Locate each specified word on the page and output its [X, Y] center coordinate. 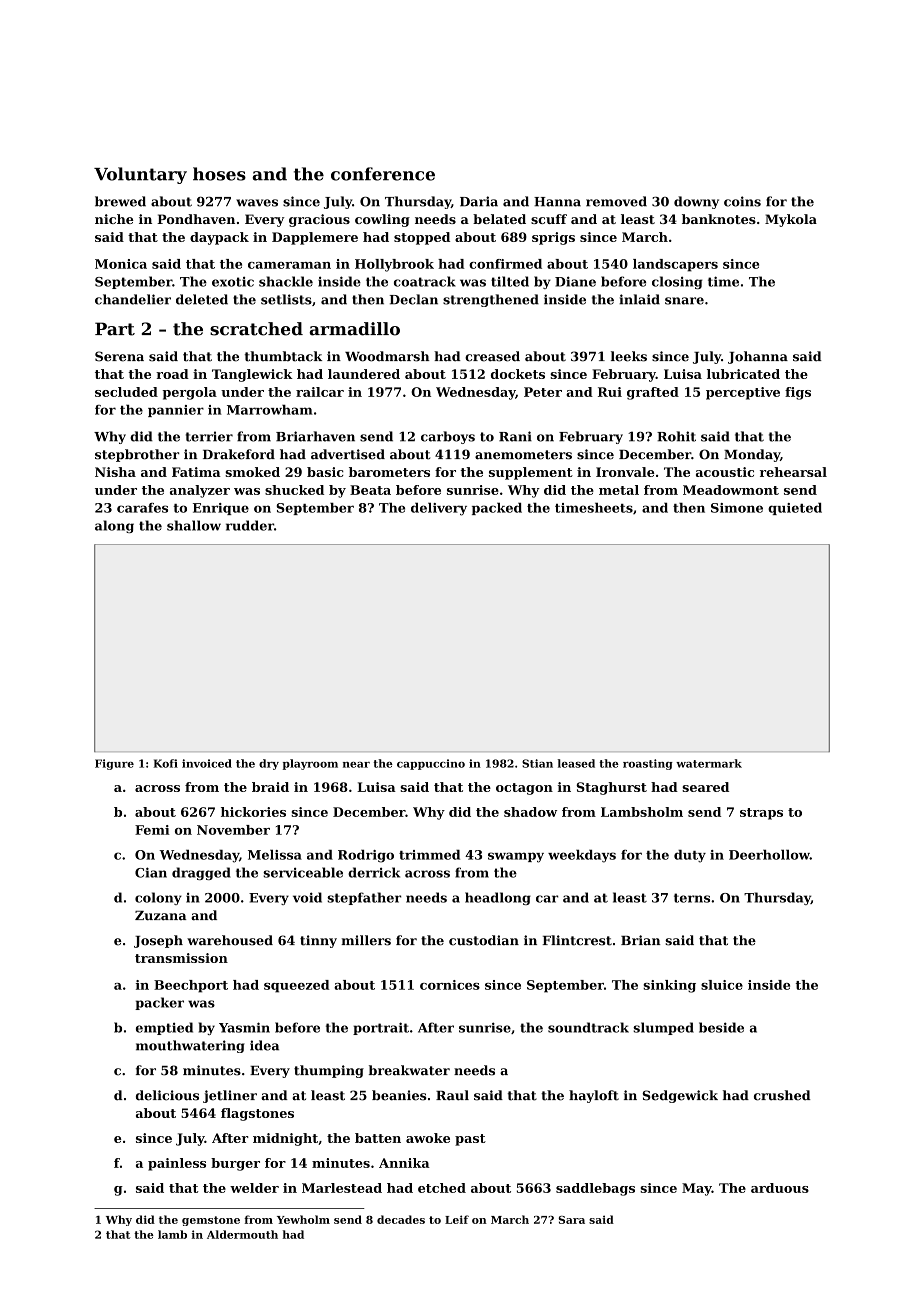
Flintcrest [577, 940]
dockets [518, 374]
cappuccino [431, 764]
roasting [648, 764]
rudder [250, 525]
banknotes [719, 219]
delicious [167, 1095]
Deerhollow [769, 855]
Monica [121, 264]
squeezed [297, 986]
